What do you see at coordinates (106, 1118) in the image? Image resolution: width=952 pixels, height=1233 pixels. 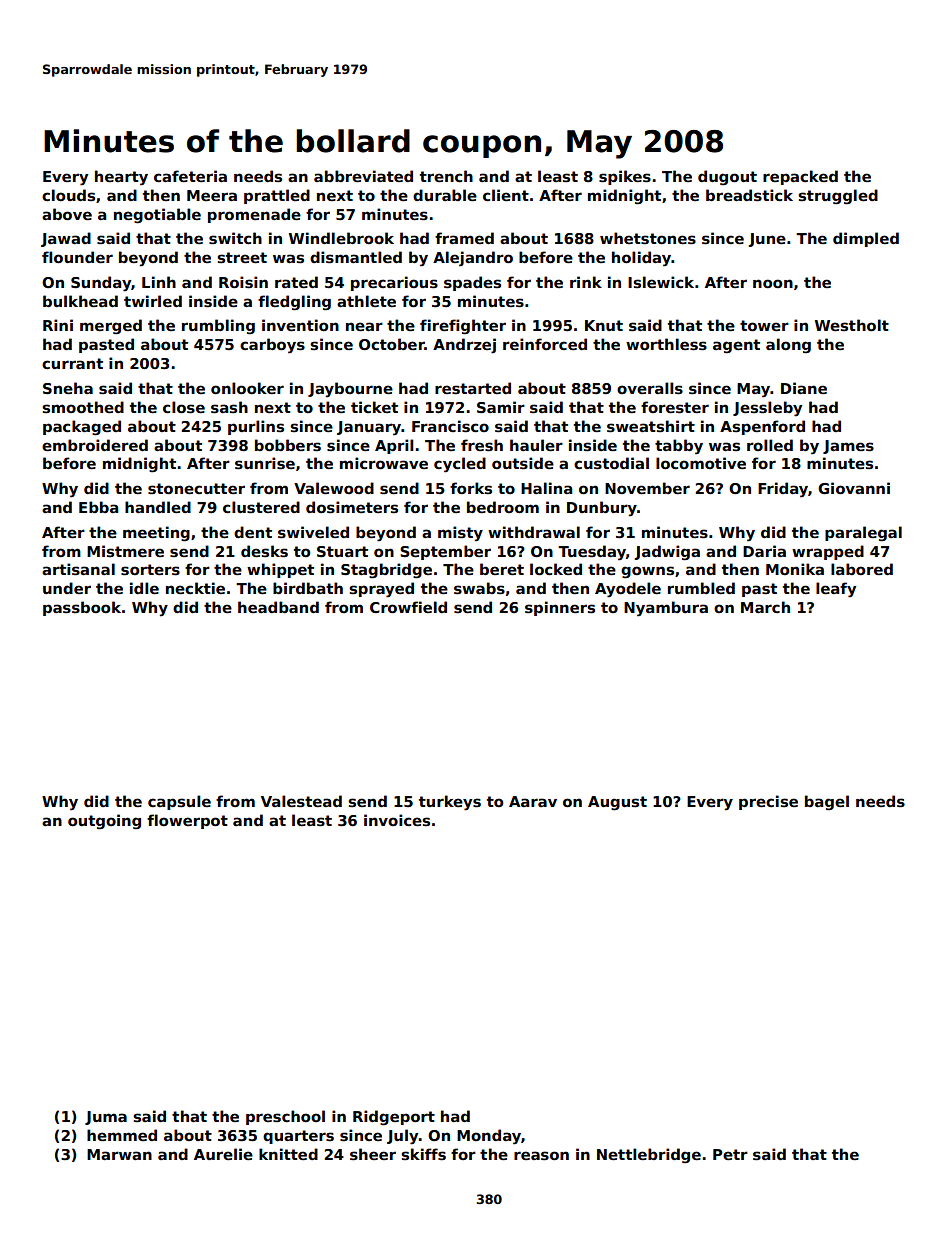 I see `Juma` at bounding box center [106, 1118].
